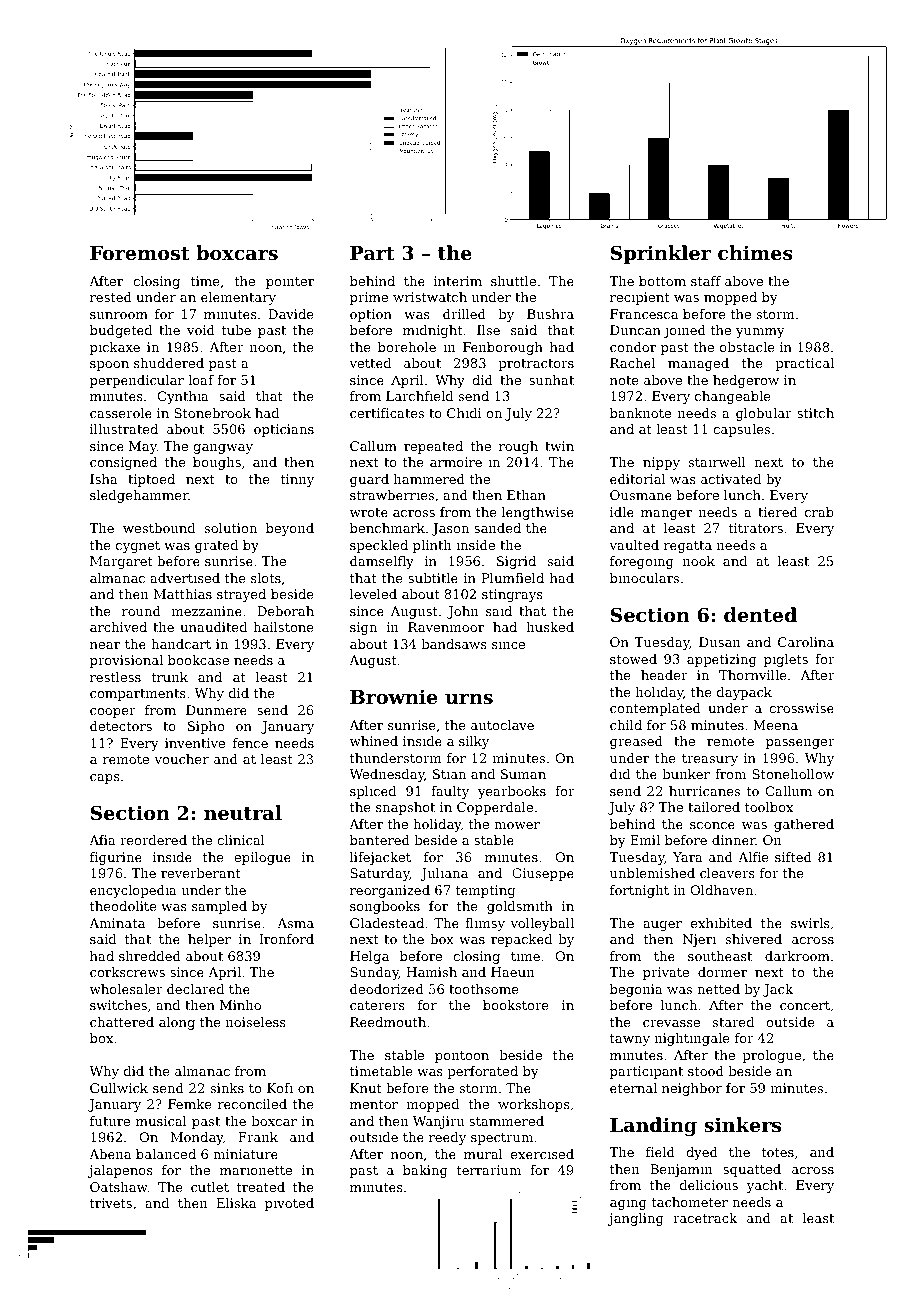 The width and height of the screenshot is (924, 1308). Describe the element at coordinates (438, 1122) in the screenshot. I see `Wanjiru` at that location.
